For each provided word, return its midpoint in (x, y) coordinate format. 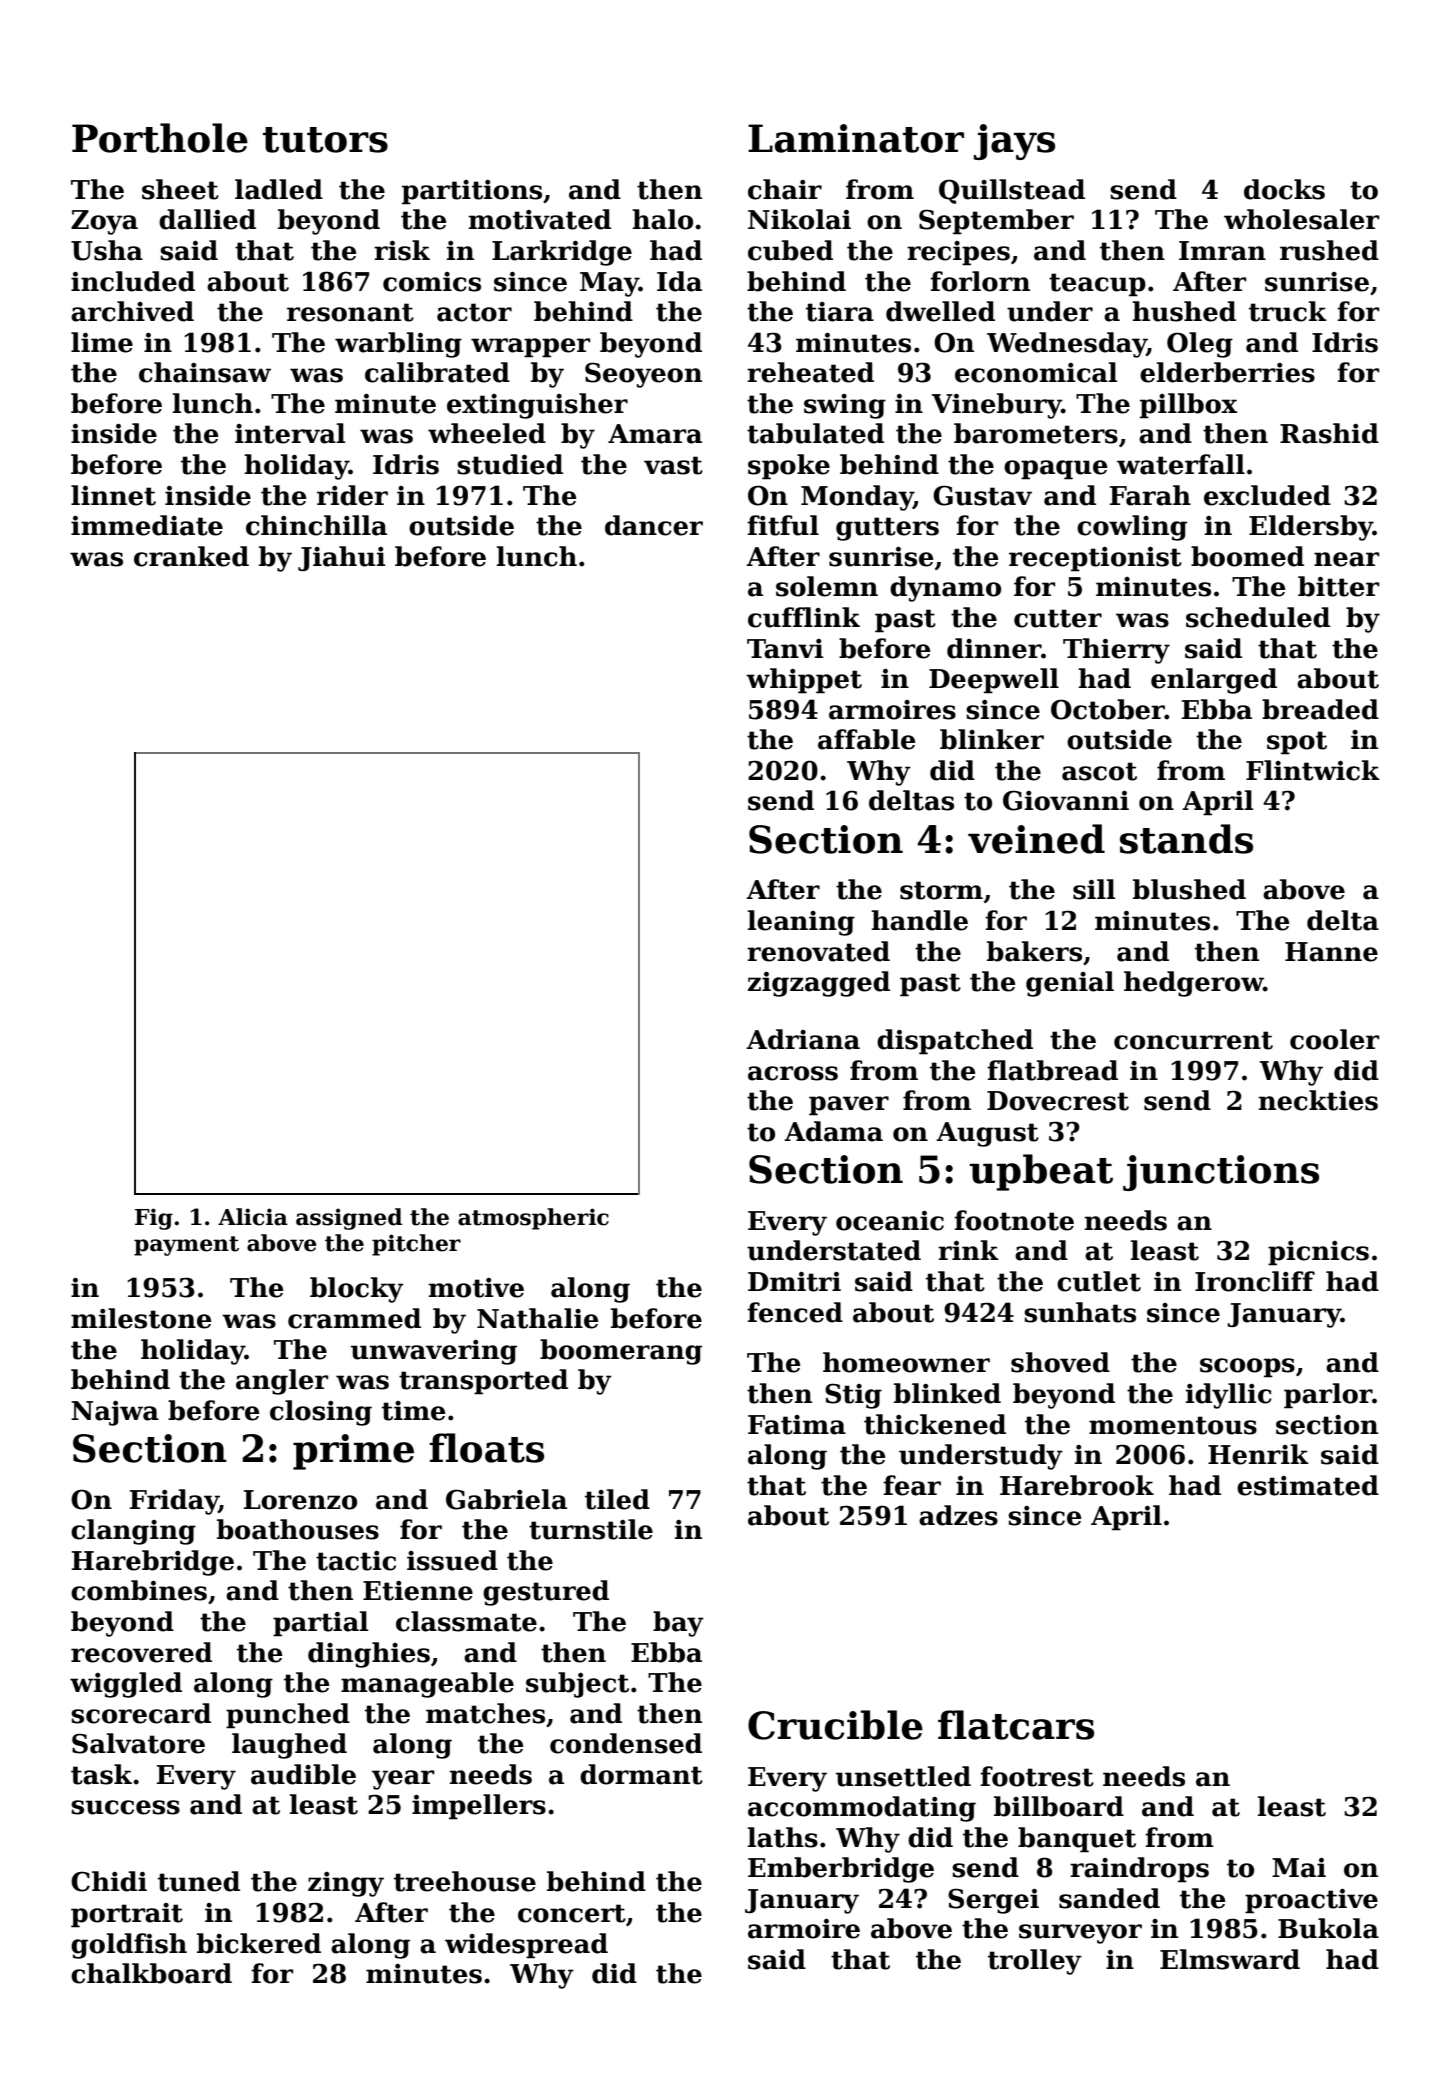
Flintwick (1313, 770)
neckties (1318, 1100)
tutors (325, 140)
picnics (1318, 1253)
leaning (801, 923)
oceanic (890, 1221)
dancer (654, 525)
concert (572, 1913)
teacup (1097, 285)
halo (662, 219)
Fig (154, 1219)
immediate (147, 525)
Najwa (115, 1413)
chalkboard (151, 1973)
